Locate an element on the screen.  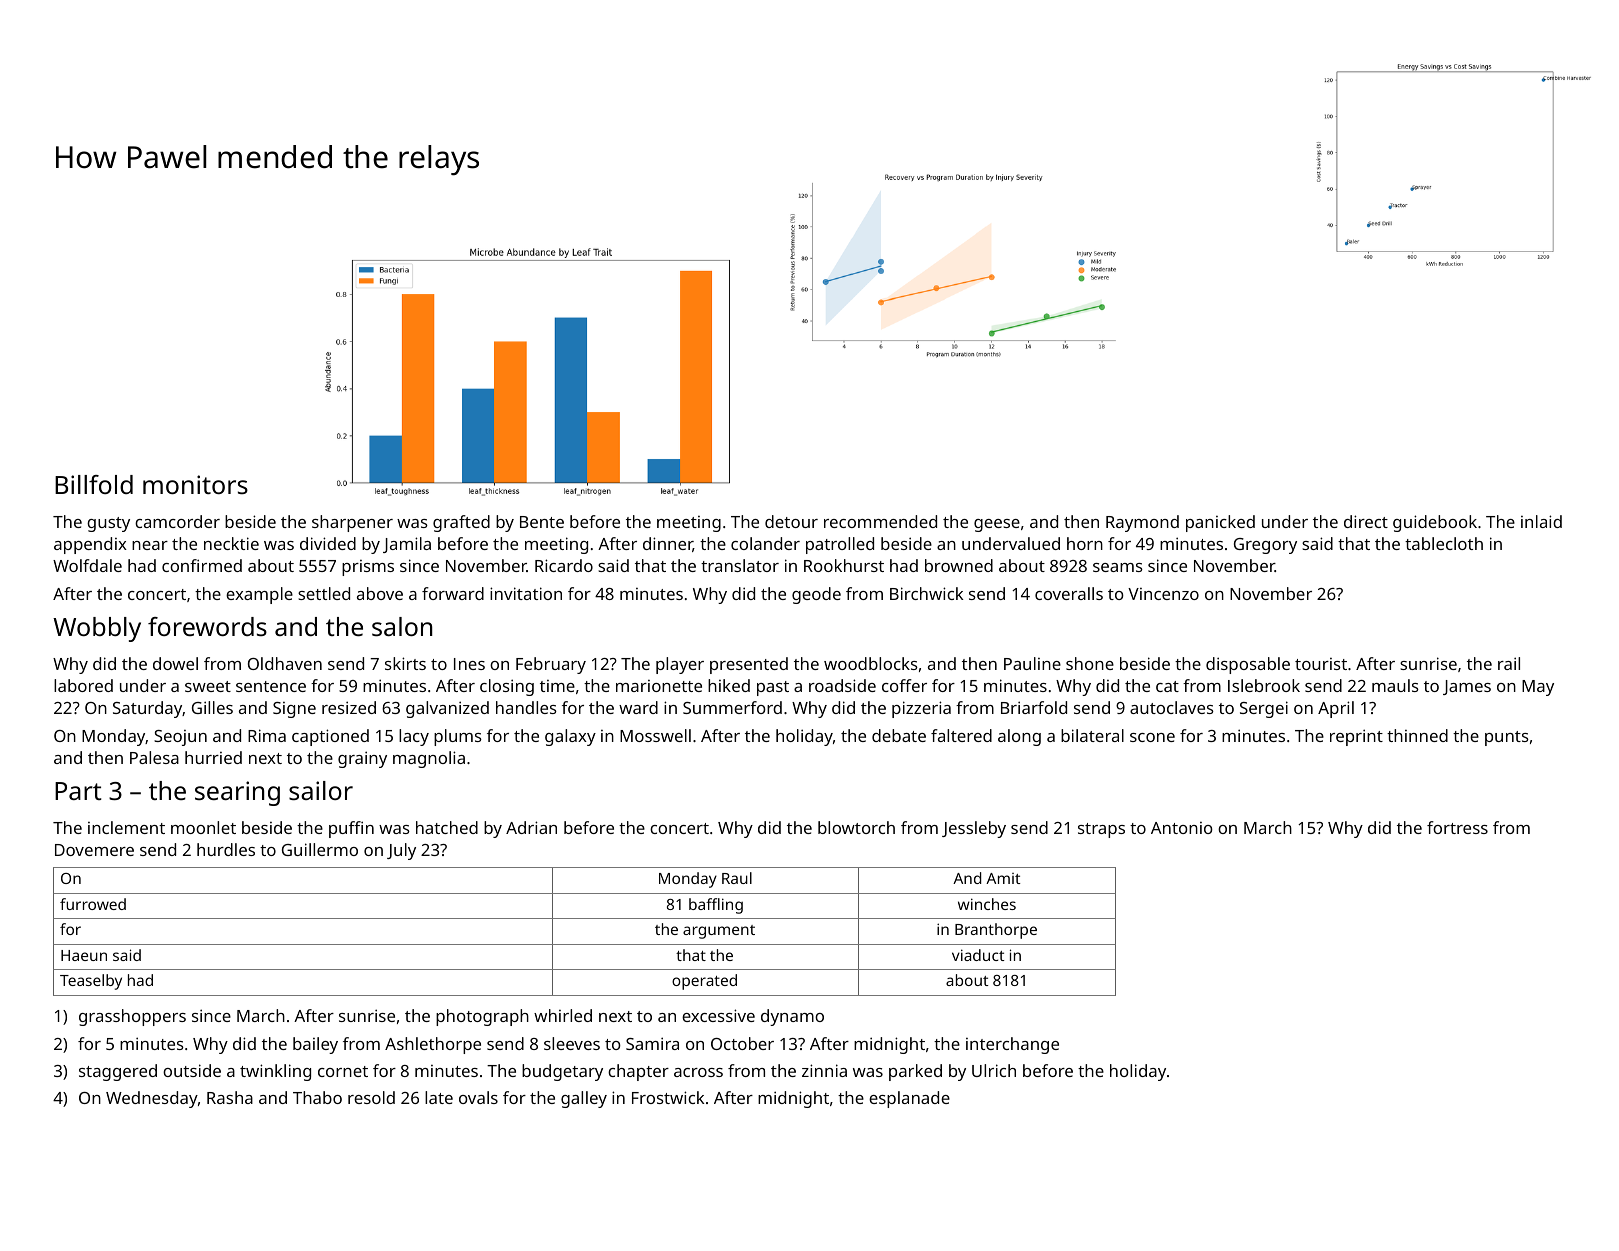
Billfold is located at coordinates (94, 484).
